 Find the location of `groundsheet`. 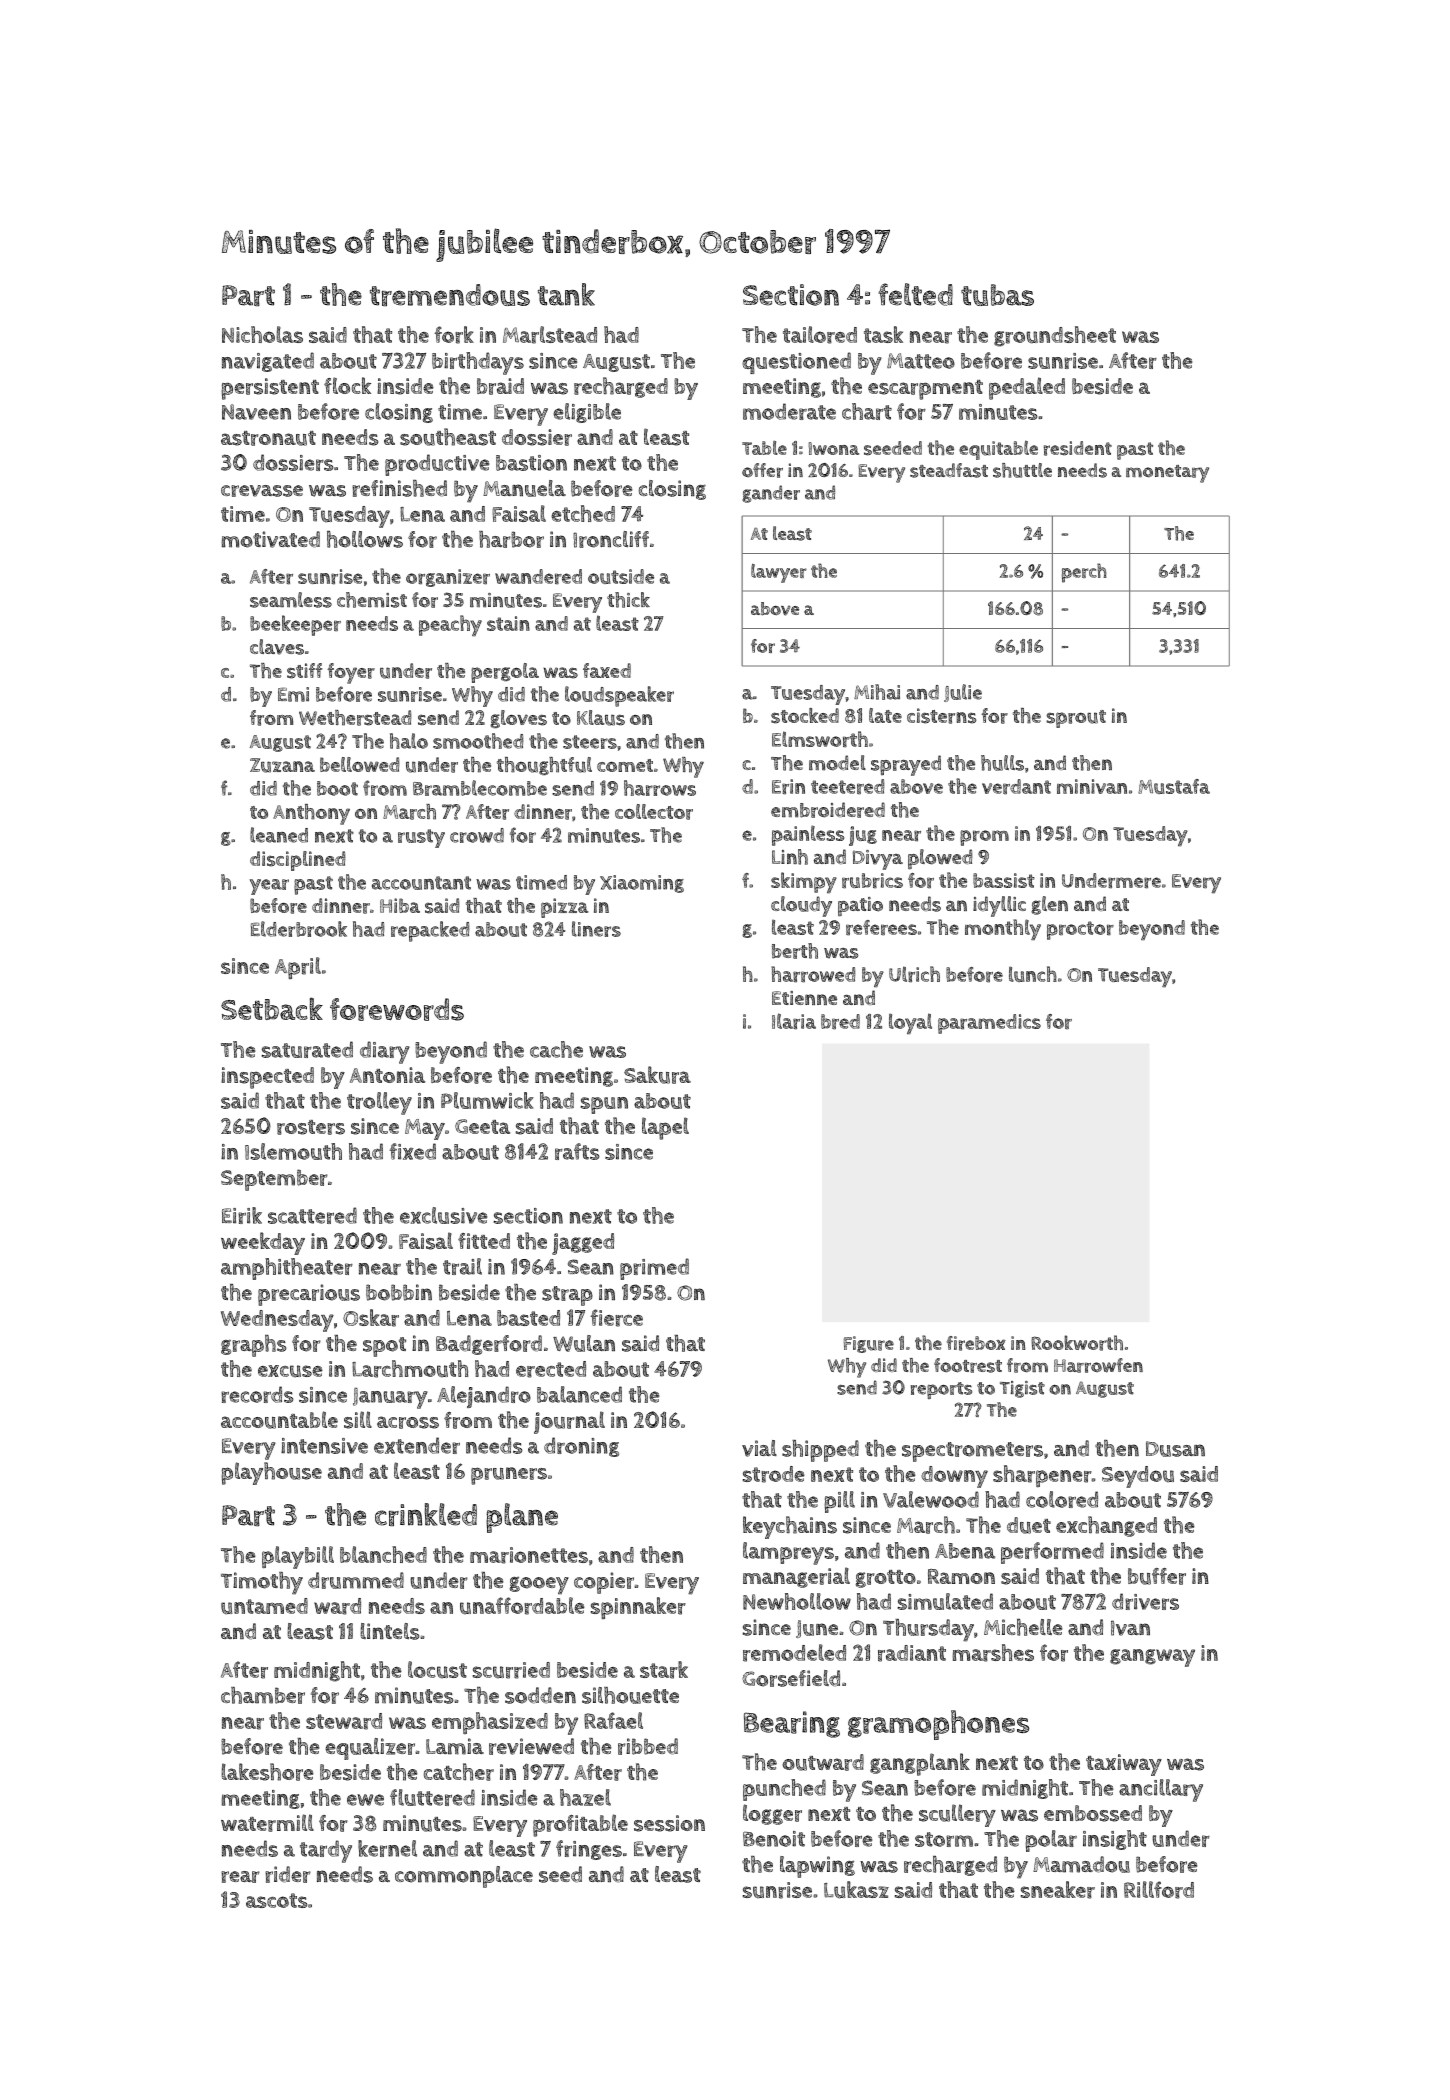

groundsheet is located at coordinates (1055, 336).
